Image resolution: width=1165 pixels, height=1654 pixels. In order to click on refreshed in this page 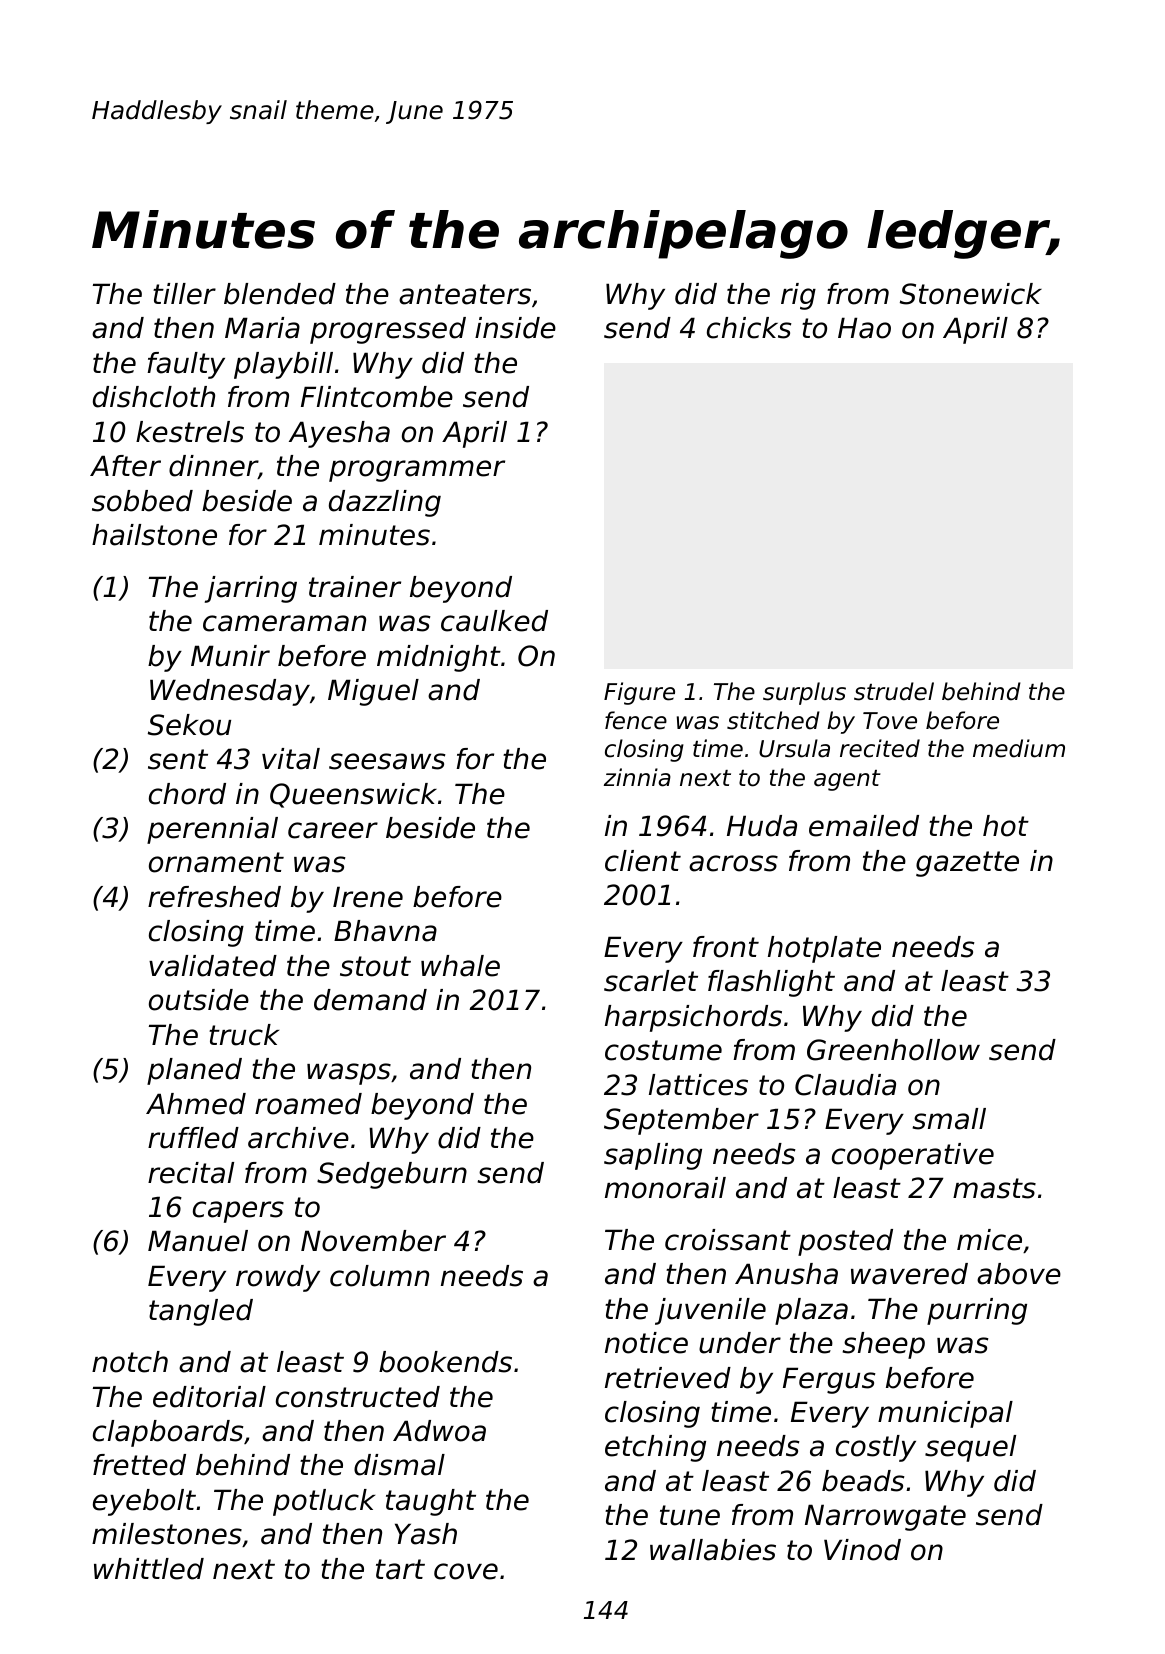, I will do `click(214, 897)`.
